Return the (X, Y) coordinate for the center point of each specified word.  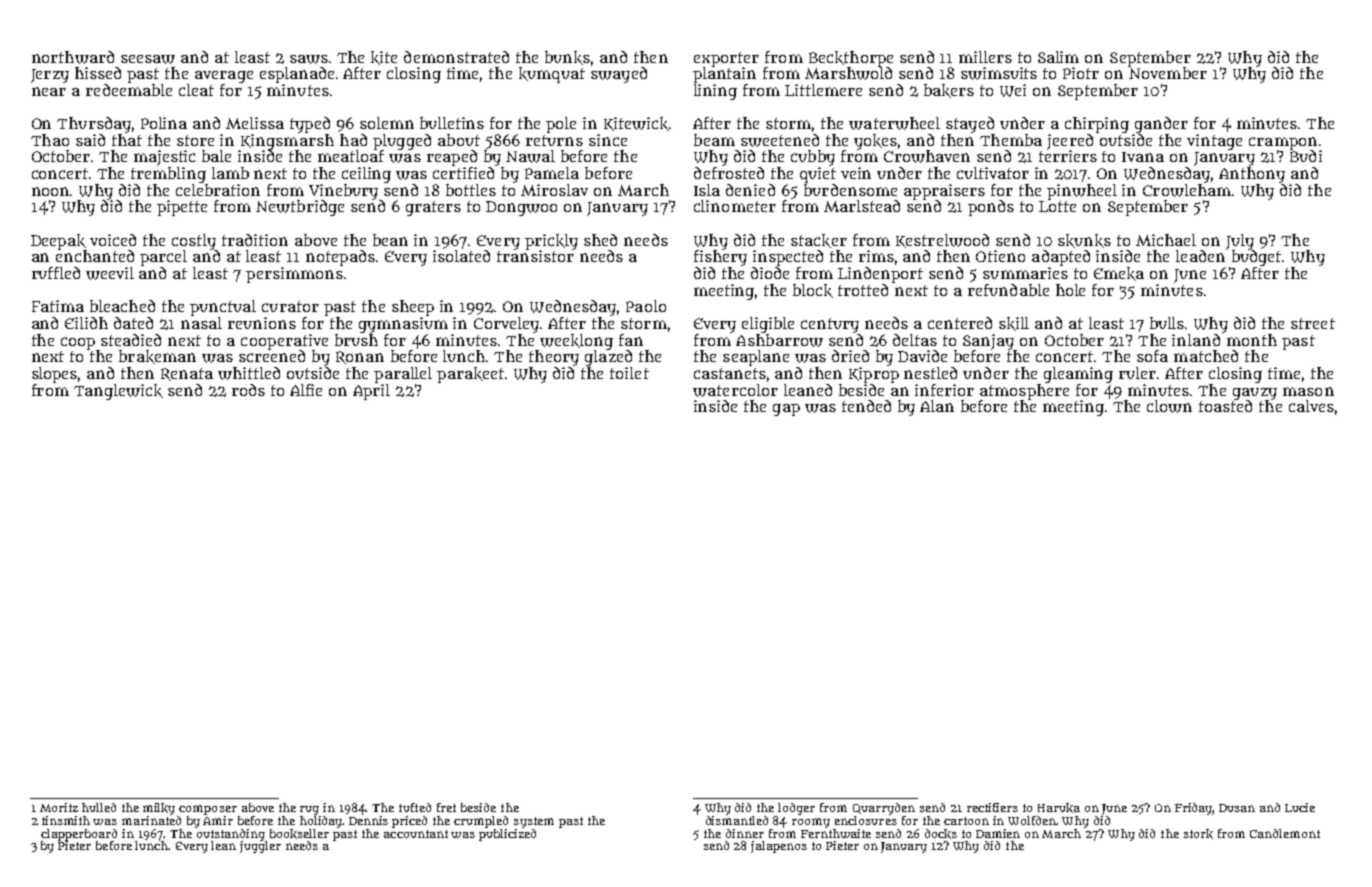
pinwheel (1082, 192)
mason (1308, 391)
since (608, 140)
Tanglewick (118, 392)
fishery (720, 258)
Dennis (368, 820)
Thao (50, 140)
